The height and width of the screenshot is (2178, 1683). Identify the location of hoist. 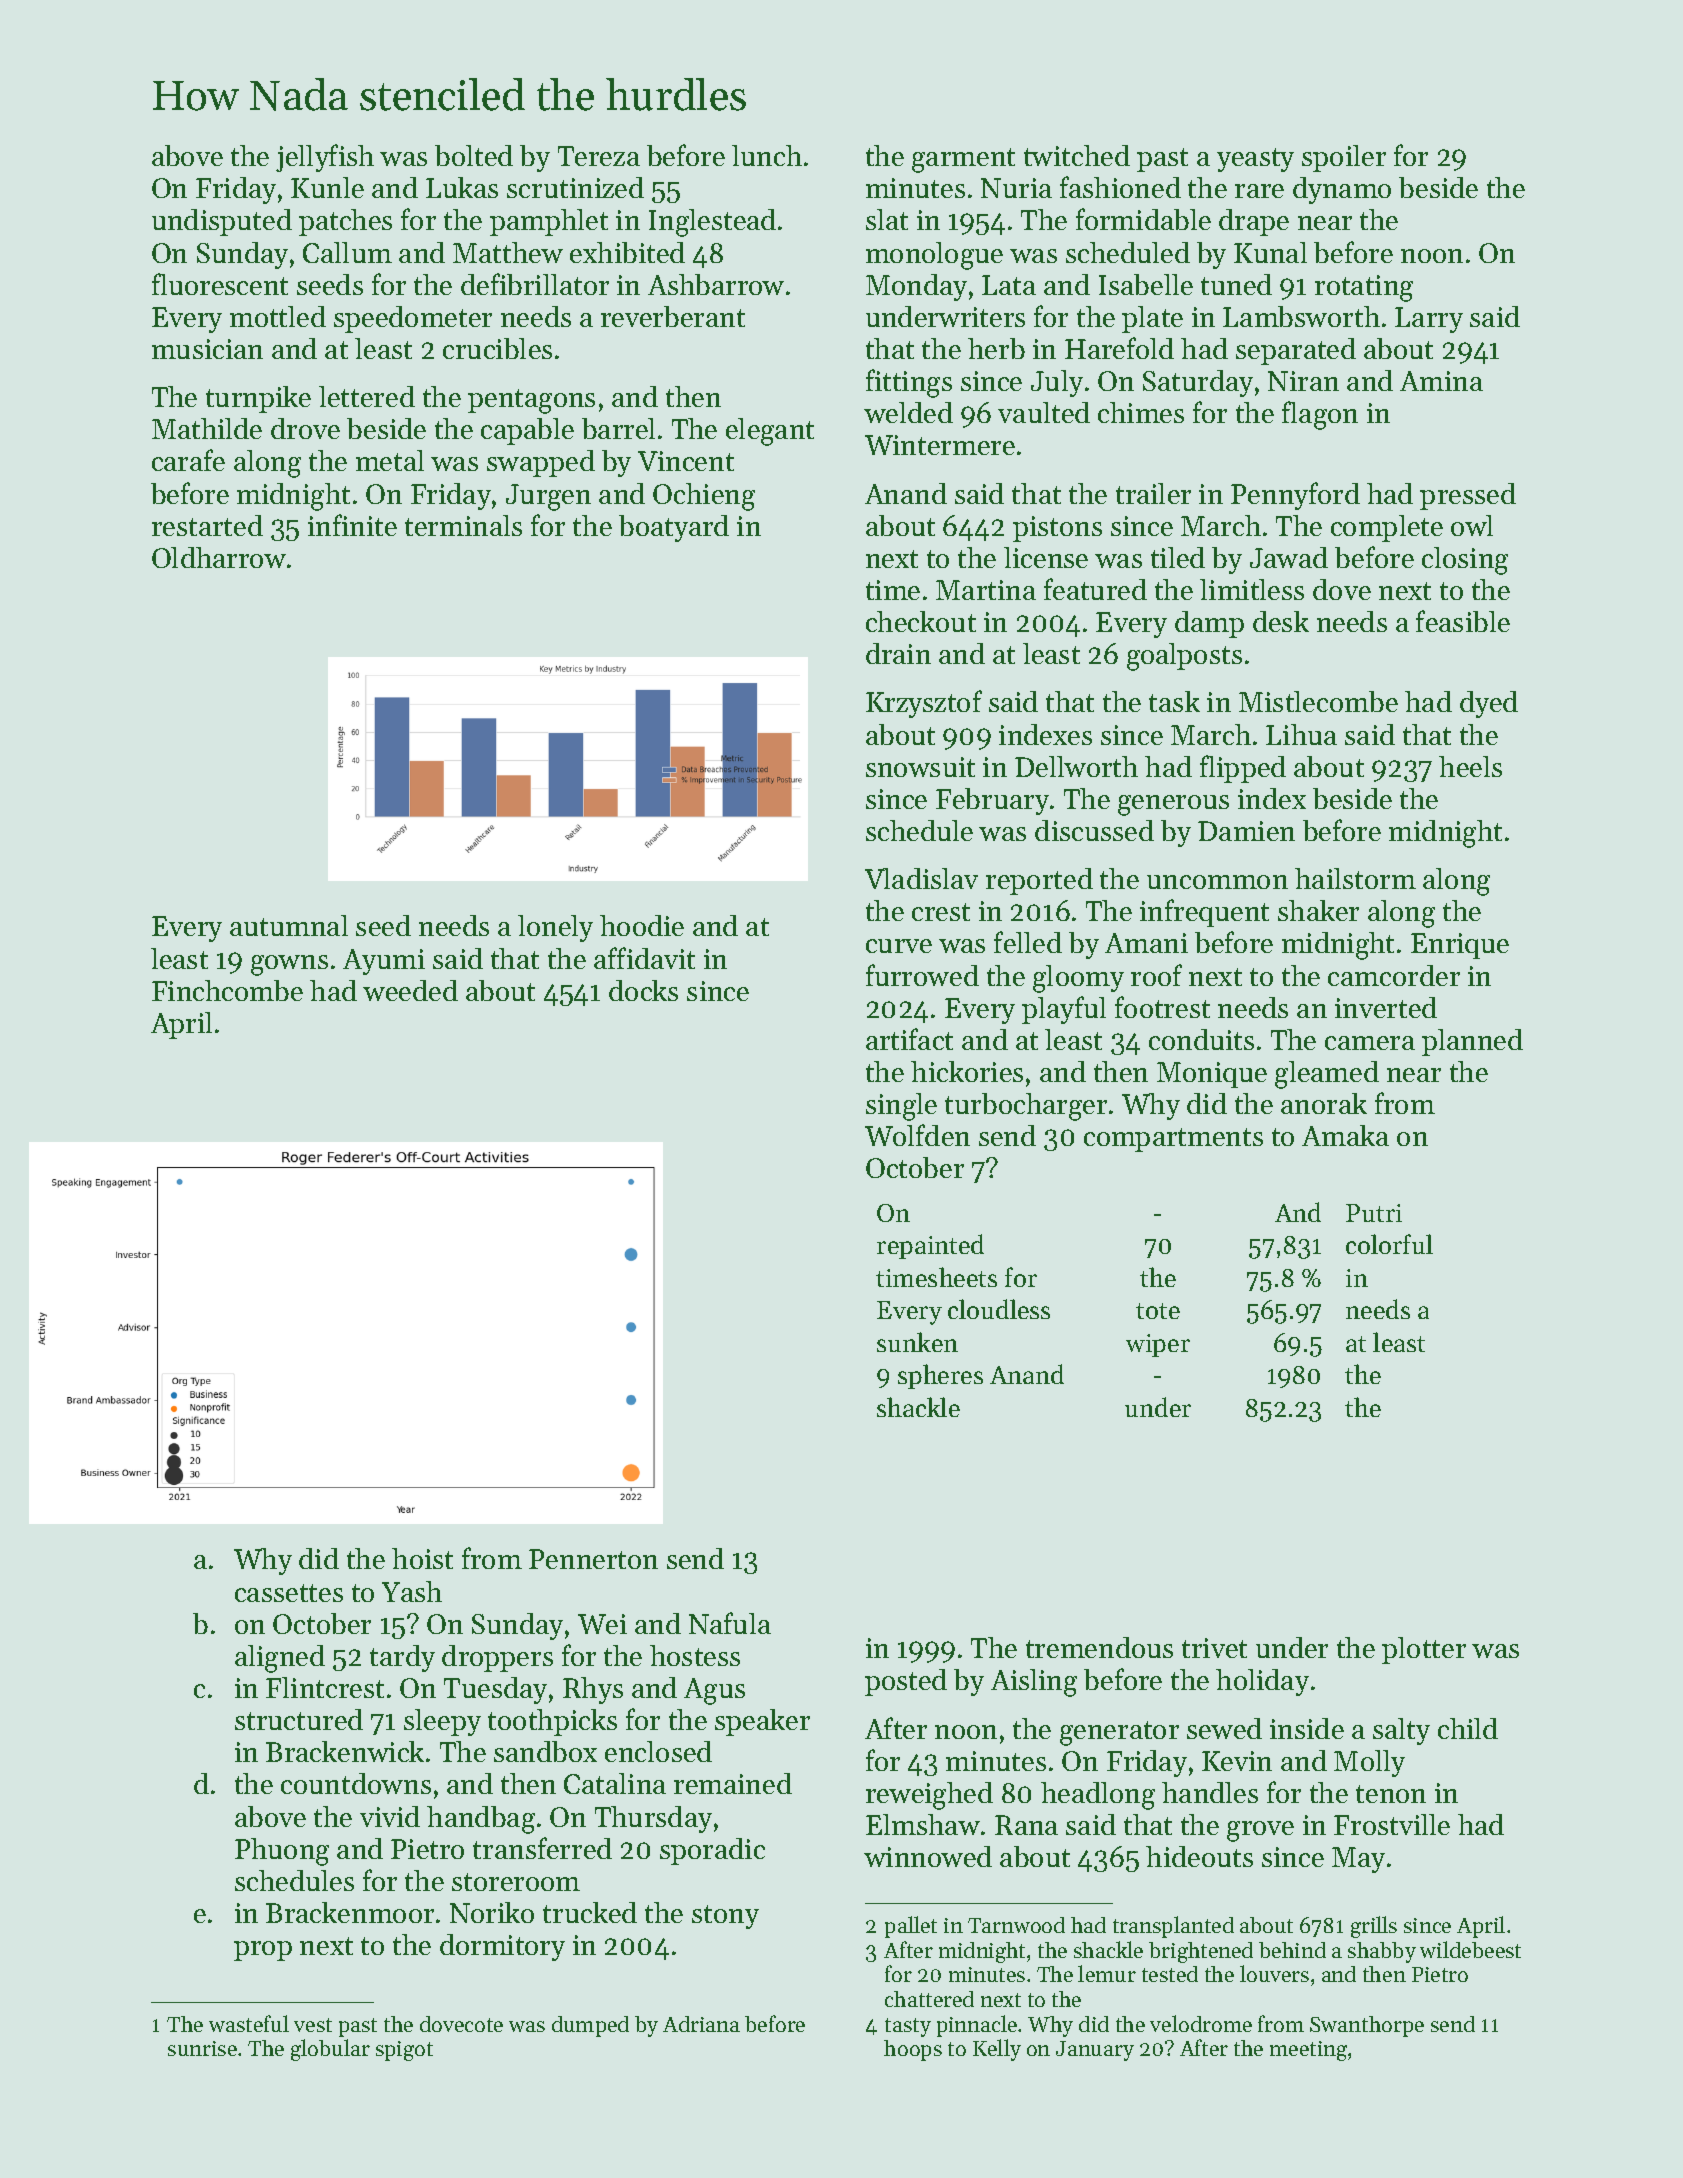
(422, 1558).
